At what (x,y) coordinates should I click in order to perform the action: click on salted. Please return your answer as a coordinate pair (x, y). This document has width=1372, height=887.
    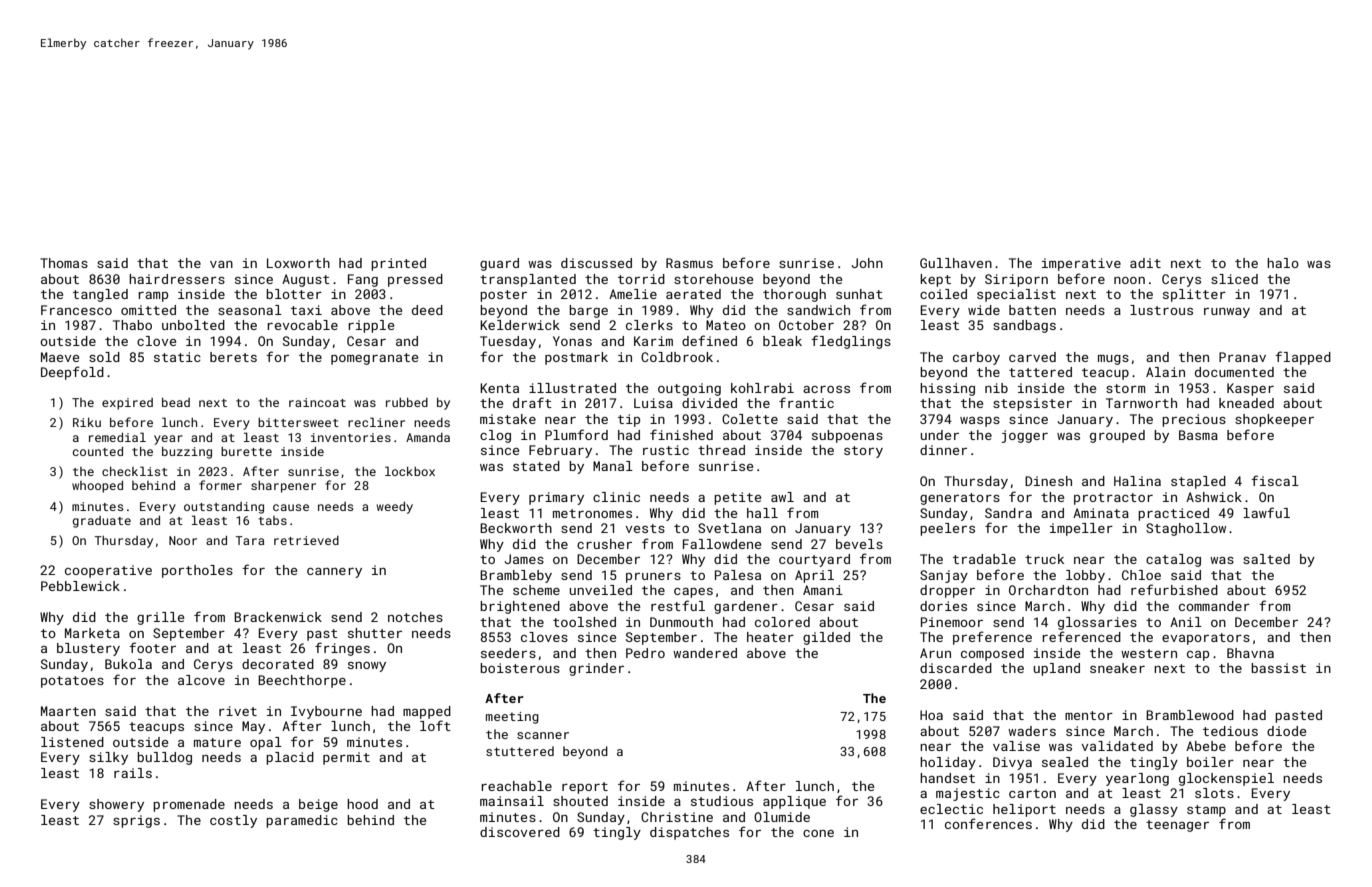
    Looking at the image, I should click on (1266, 559).
